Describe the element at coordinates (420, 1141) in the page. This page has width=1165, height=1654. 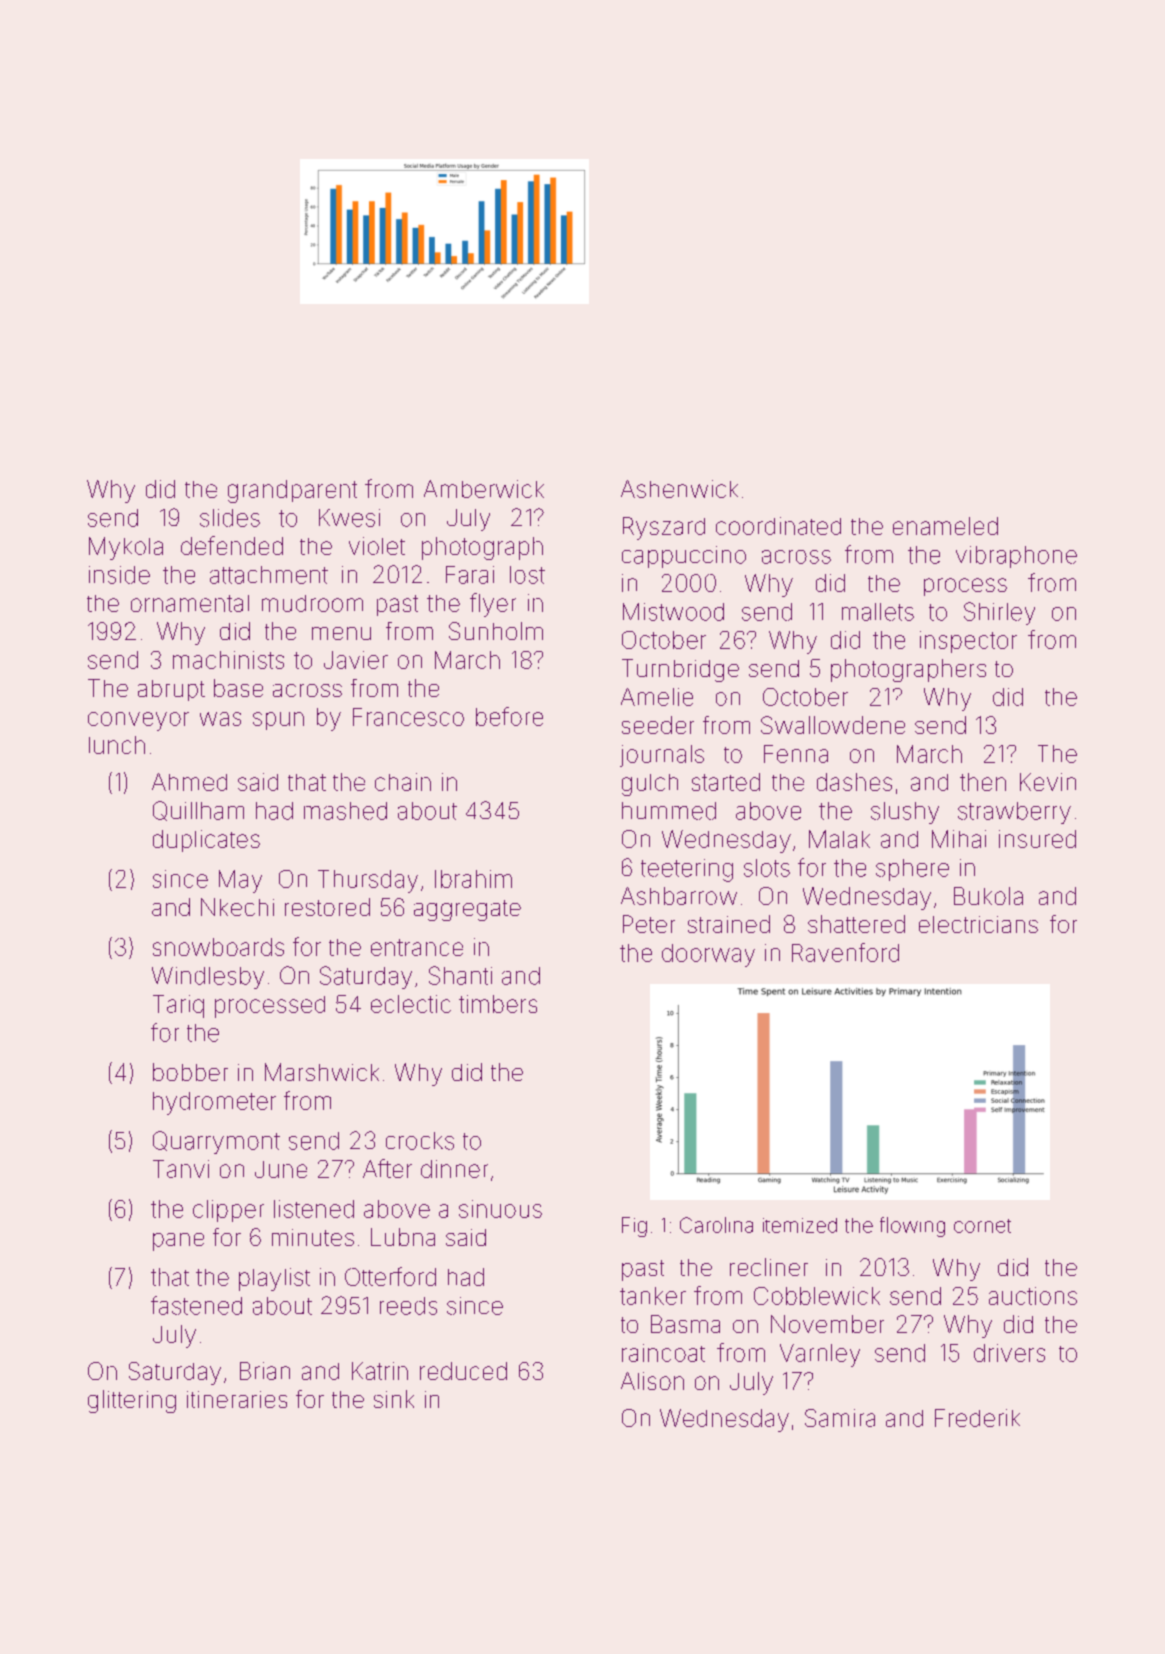
I see `crocks` at that location.
